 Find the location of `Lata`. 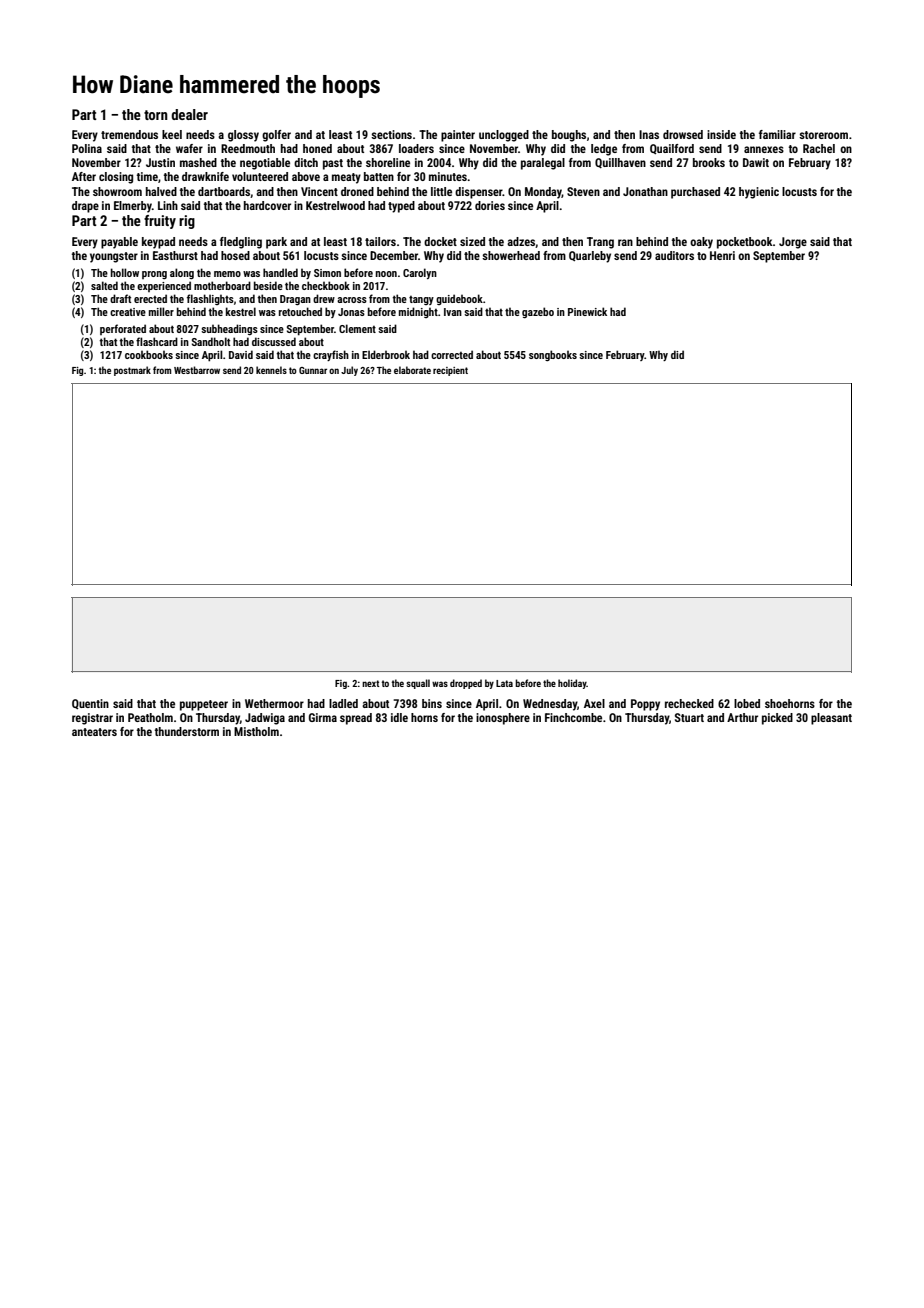

Lata is located at coordinates (504, 683).
